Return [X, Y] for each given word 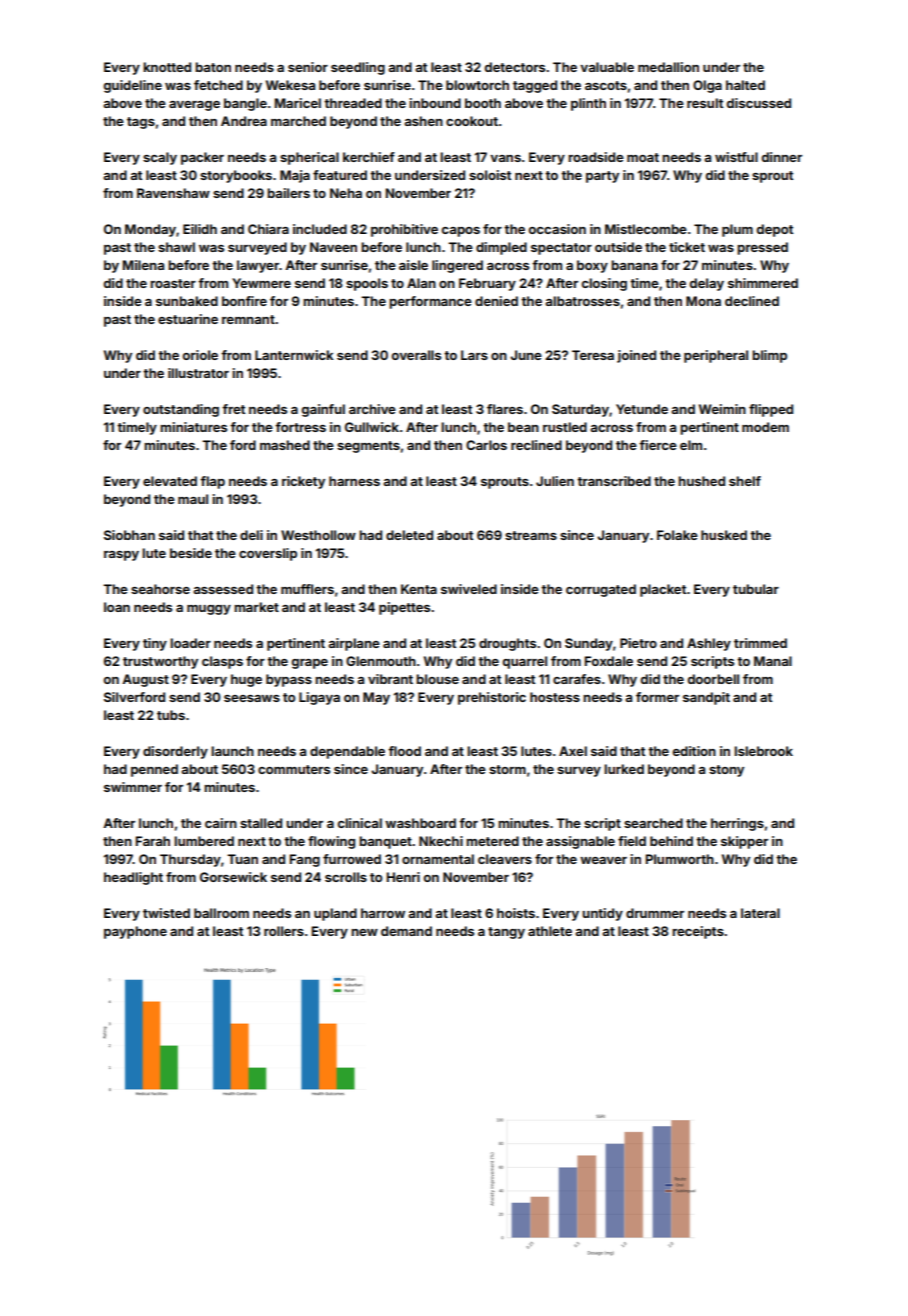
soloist [490, 175]
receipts [698, 932]
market [256, 607]
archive [372, 409]
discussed [759, 103]
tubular [756, 589]
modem [765, 427]
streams [531, 535]
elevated [170, 481]
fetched [218, 85]
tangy [506, 933]
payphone [135, 932]
